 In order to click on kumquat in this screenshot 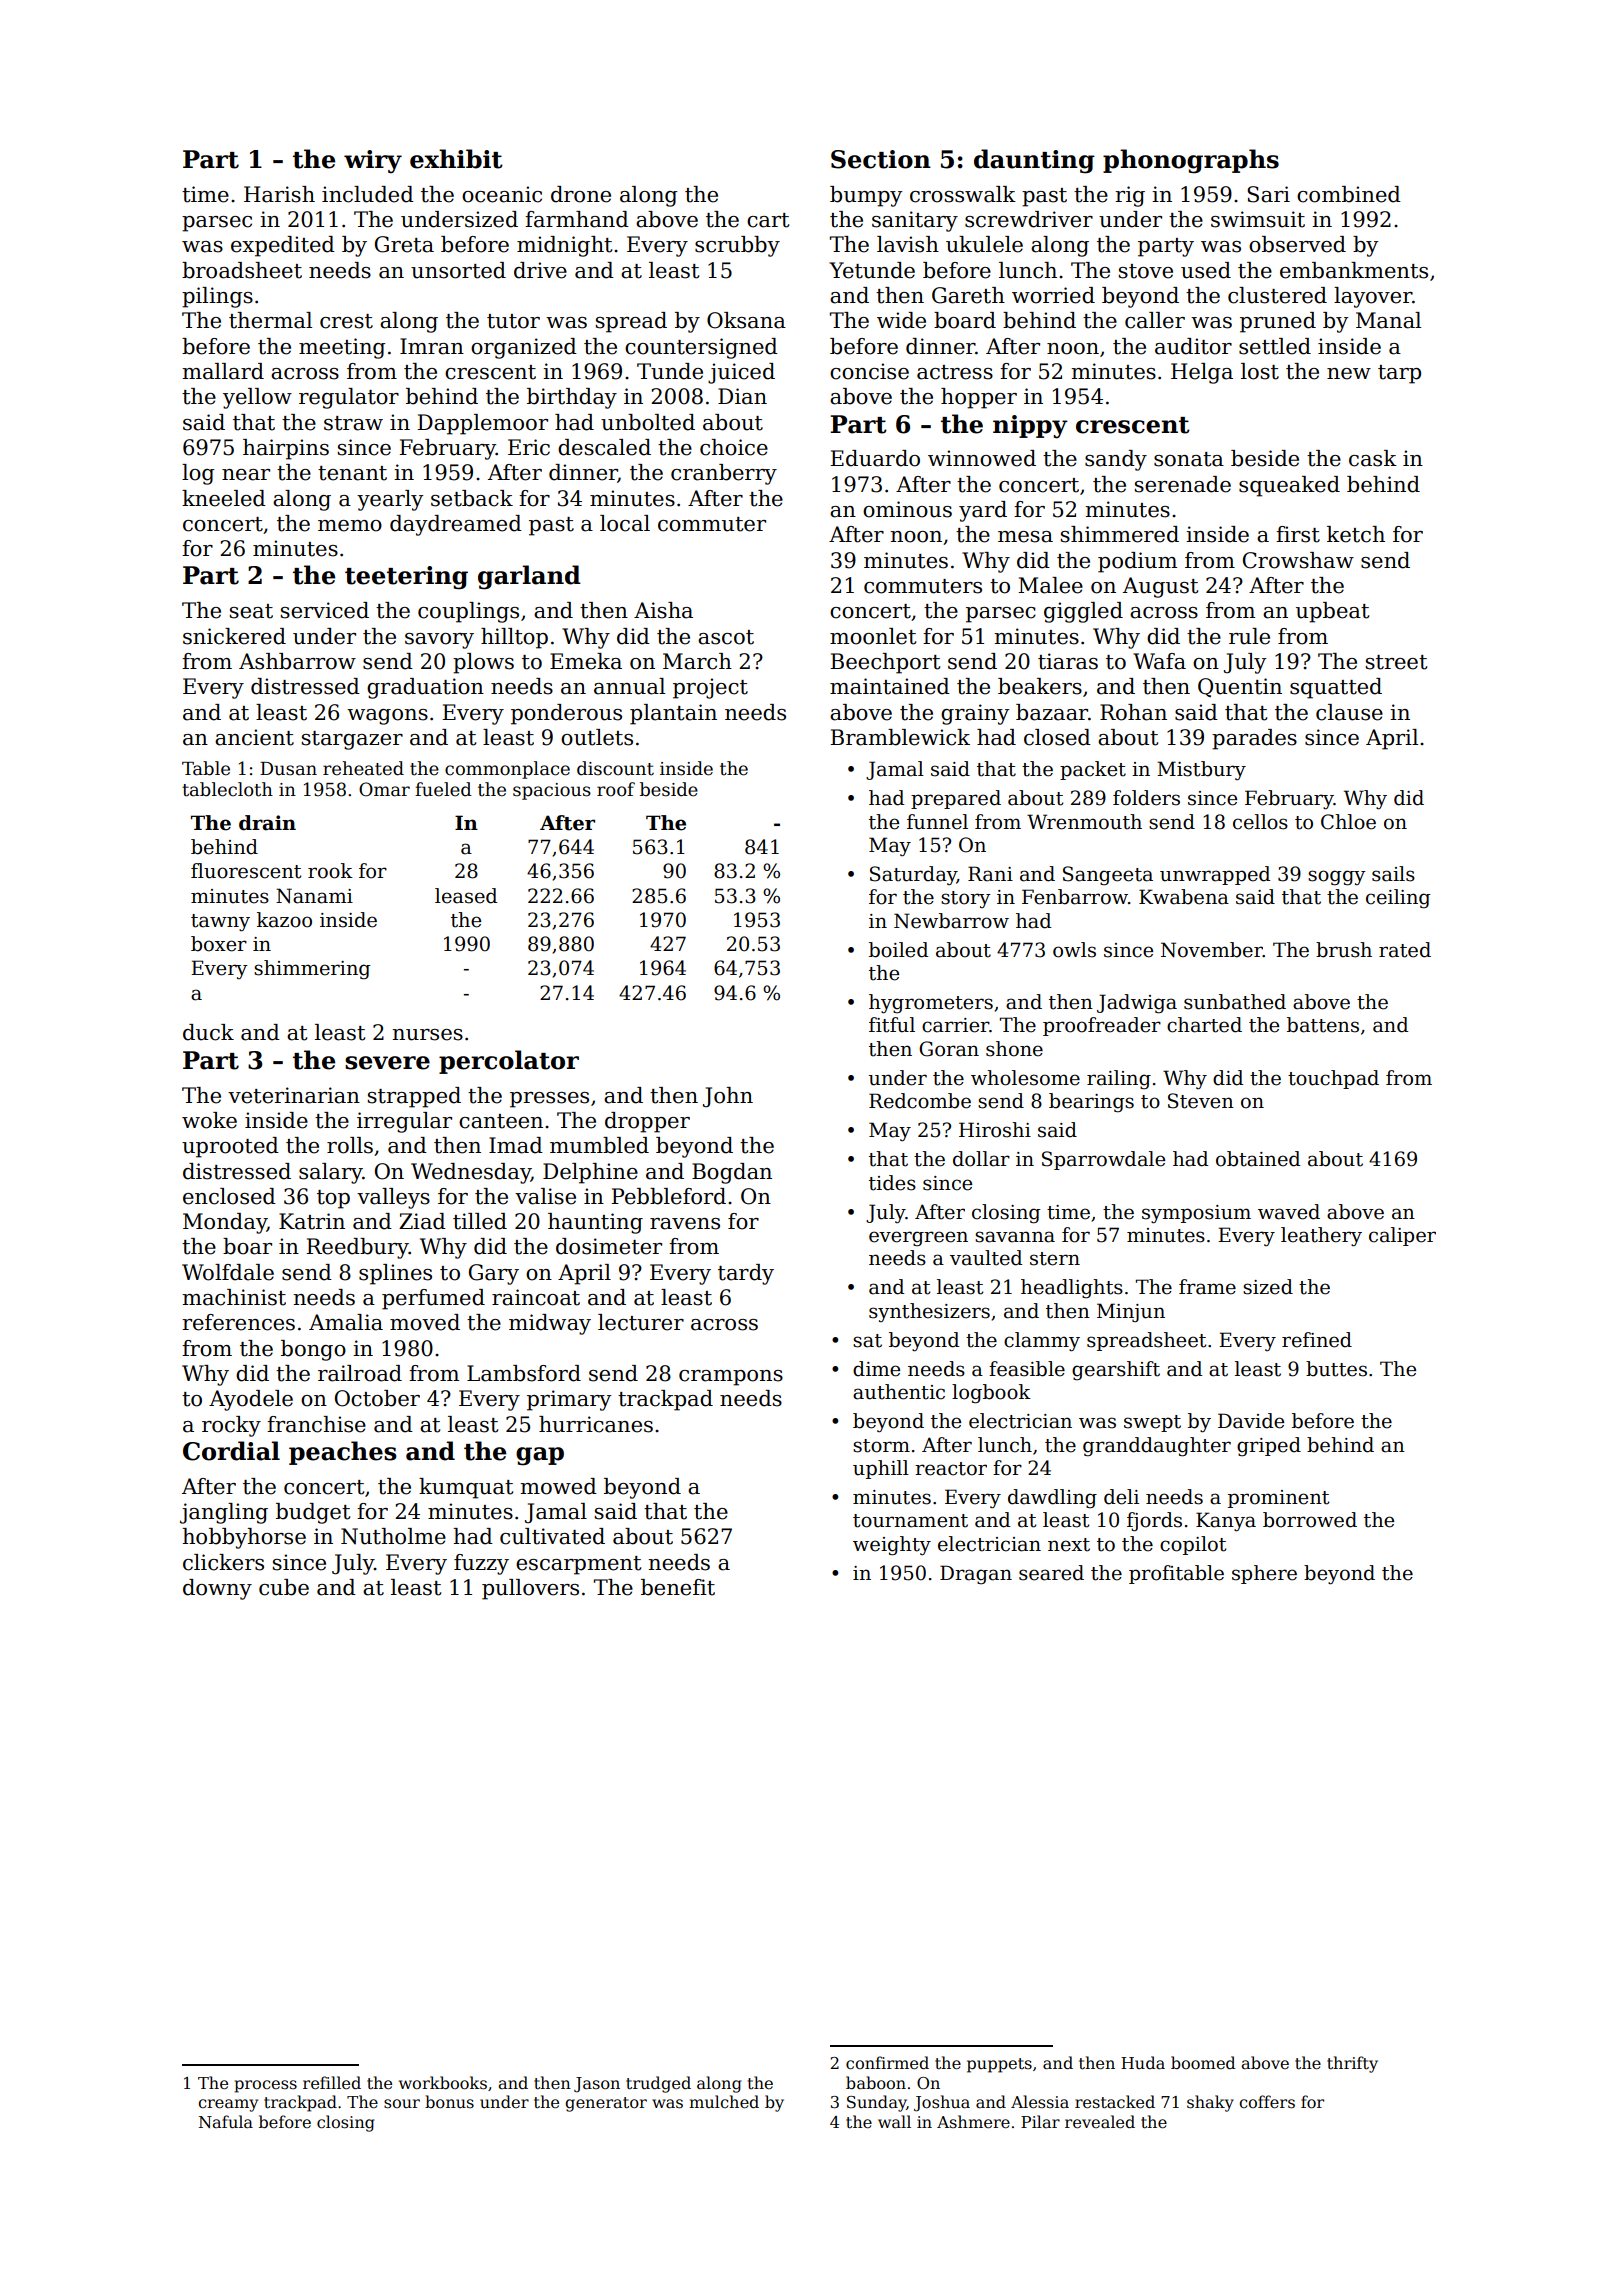, I will do `click(466, 1488)`.
